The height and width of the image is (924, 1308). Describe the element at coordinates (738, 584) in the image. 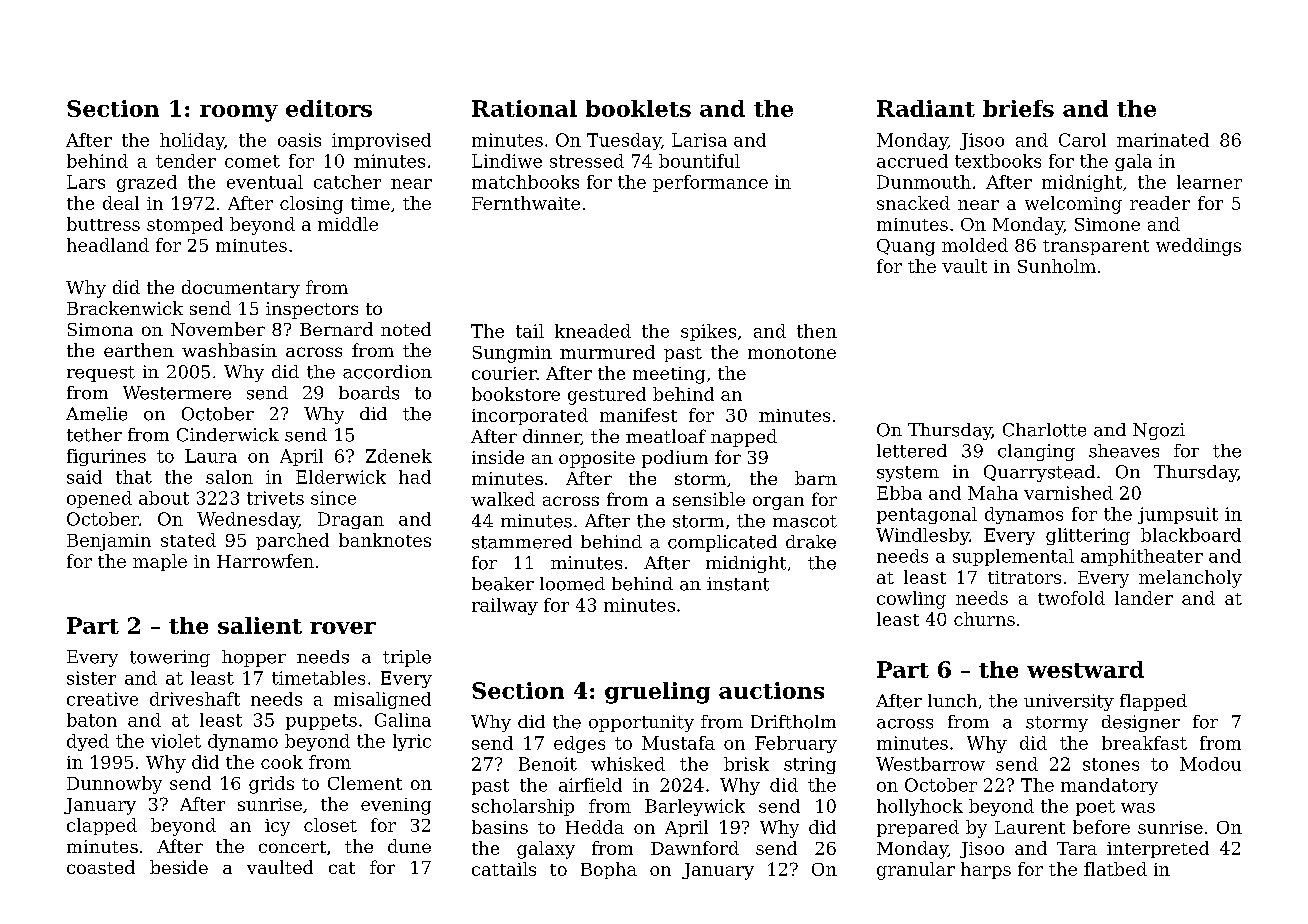

I see `instant` at that location.
